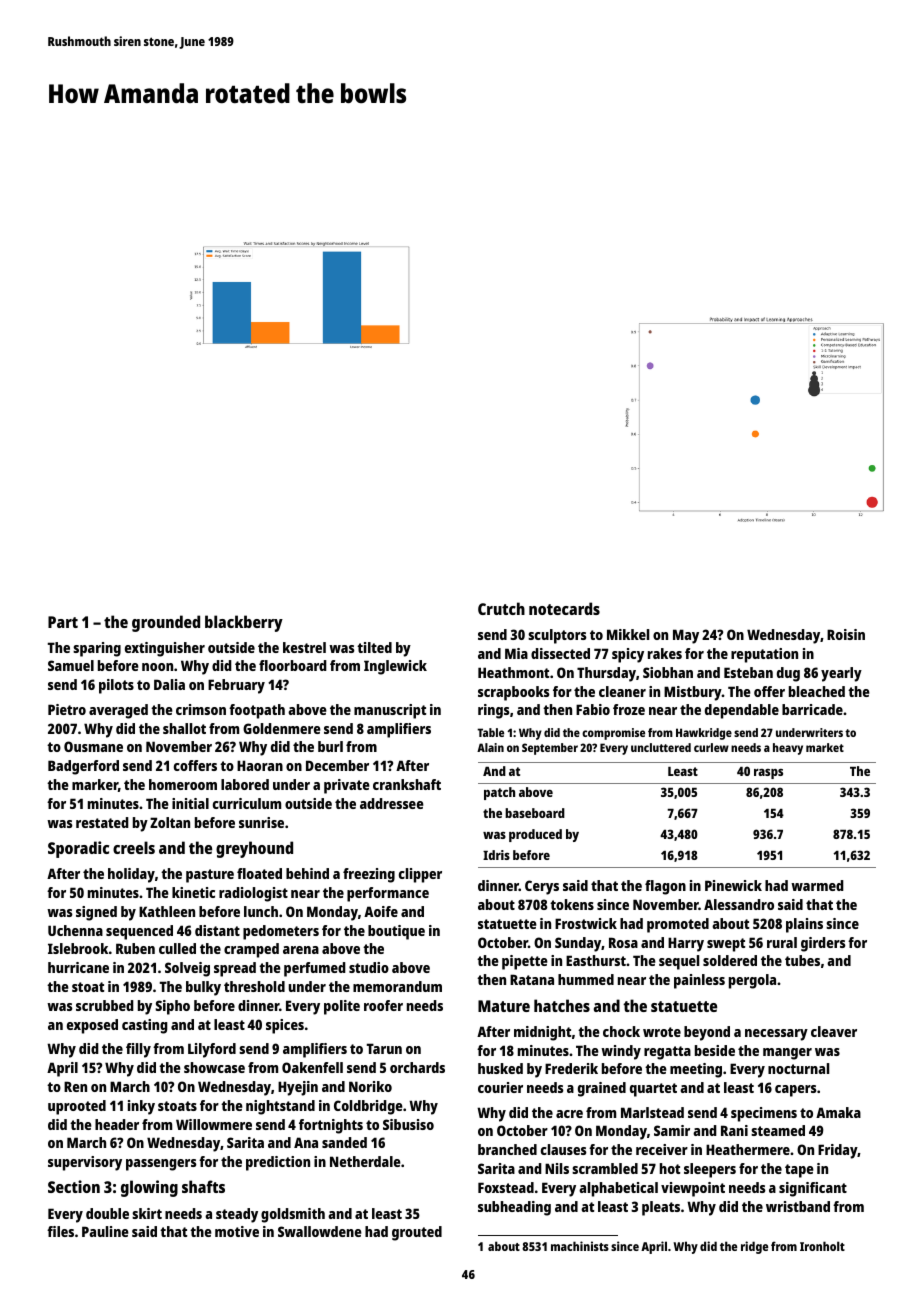 This screenshot has width=924, height=1308. Describe the element at coordinates (166, 623) in the screenshot. I see `grounded` at that location.
